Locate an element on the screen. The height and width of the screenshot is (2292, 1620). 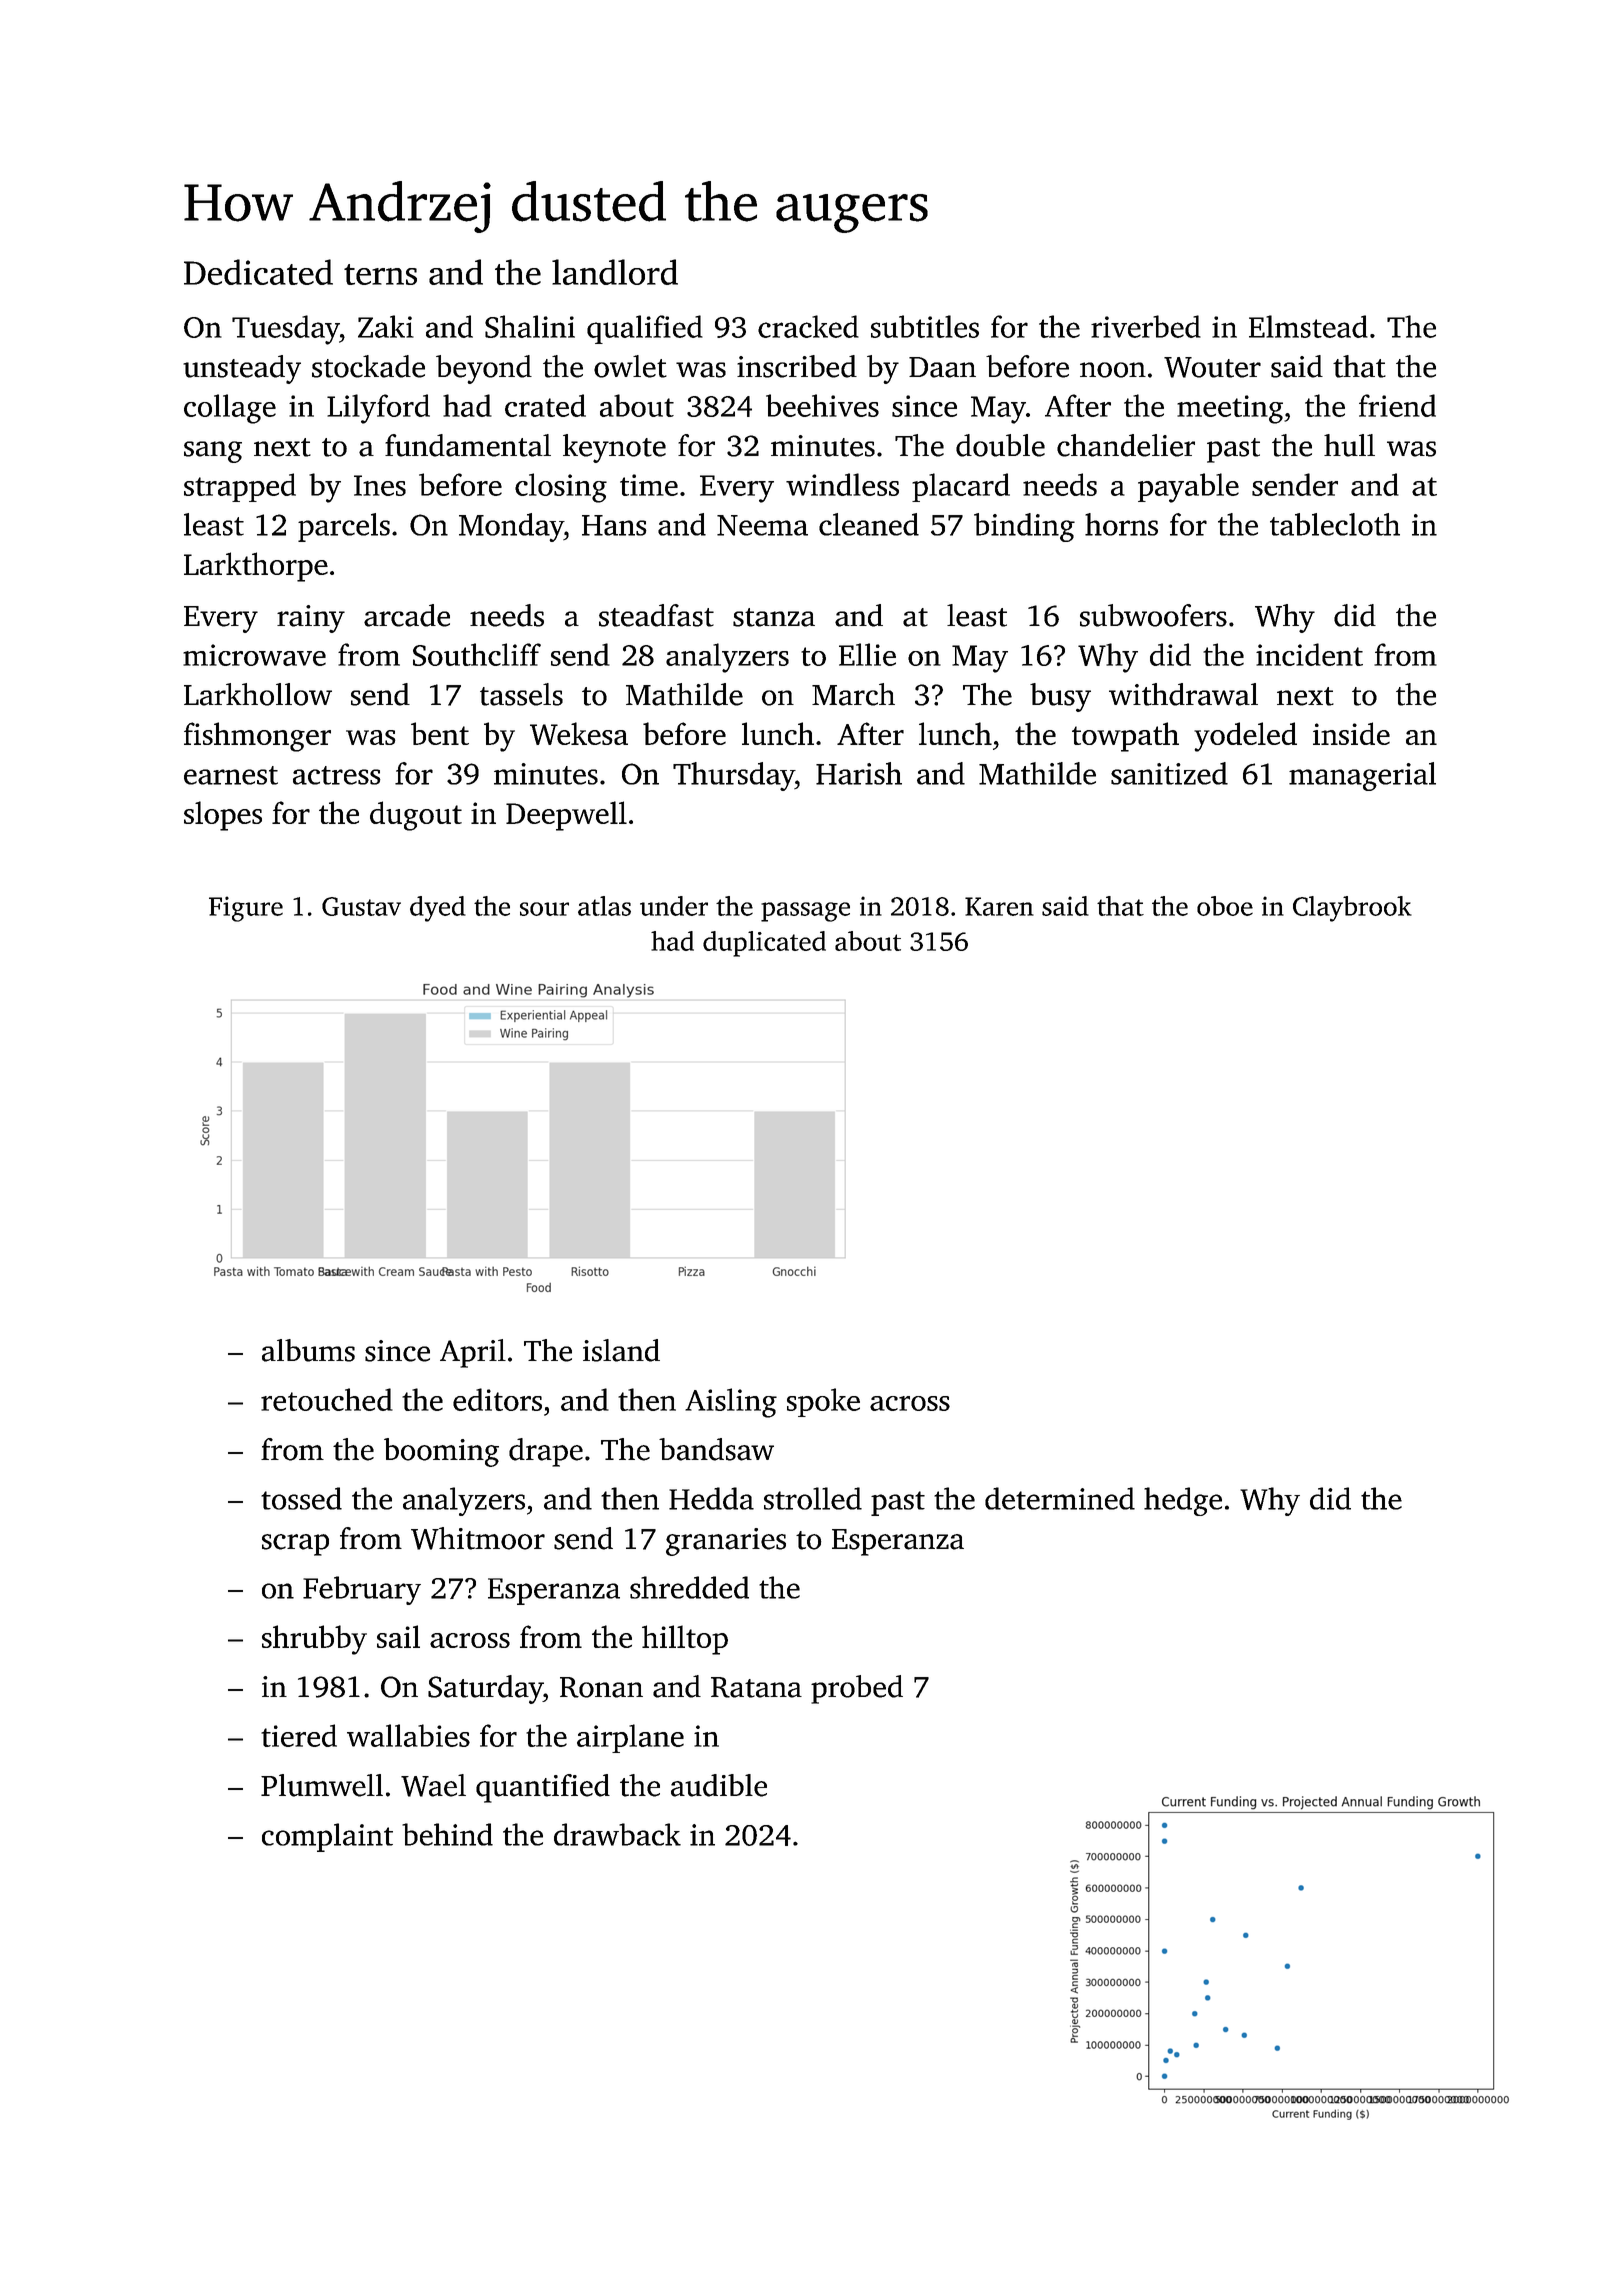
fundamental is located at coordinates (468, 445).
